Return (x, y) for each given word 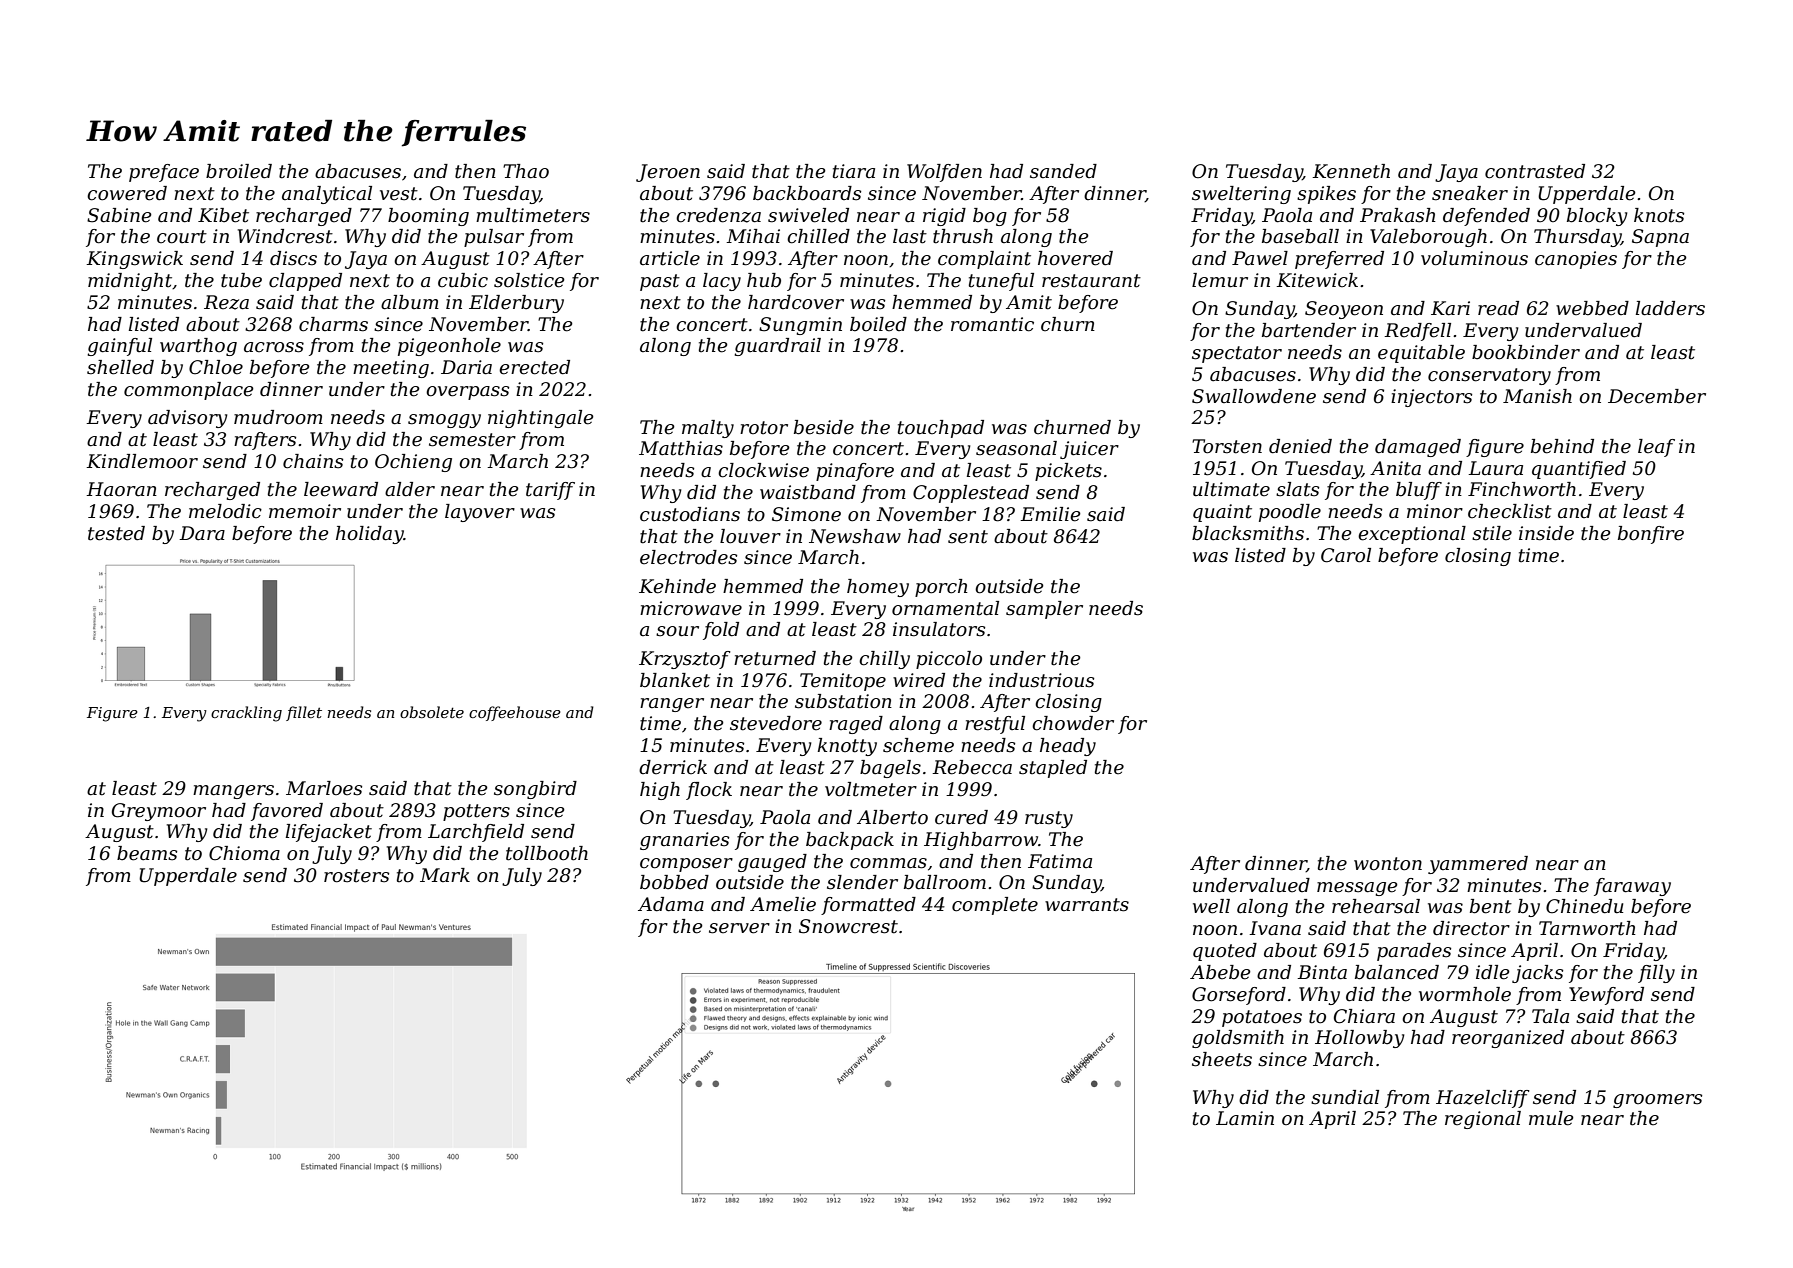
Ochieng (413, 463)
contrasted (1535, 171)
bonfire (1651, 535)
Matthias (681, 448)
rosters (356, 876)
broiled (239, 171)
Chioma (244, 853)
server (739, 928)
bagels (890, 769)
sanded (1063, 171)
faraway (1632, 887)
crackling (246, 714)
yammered (1478, 865)
